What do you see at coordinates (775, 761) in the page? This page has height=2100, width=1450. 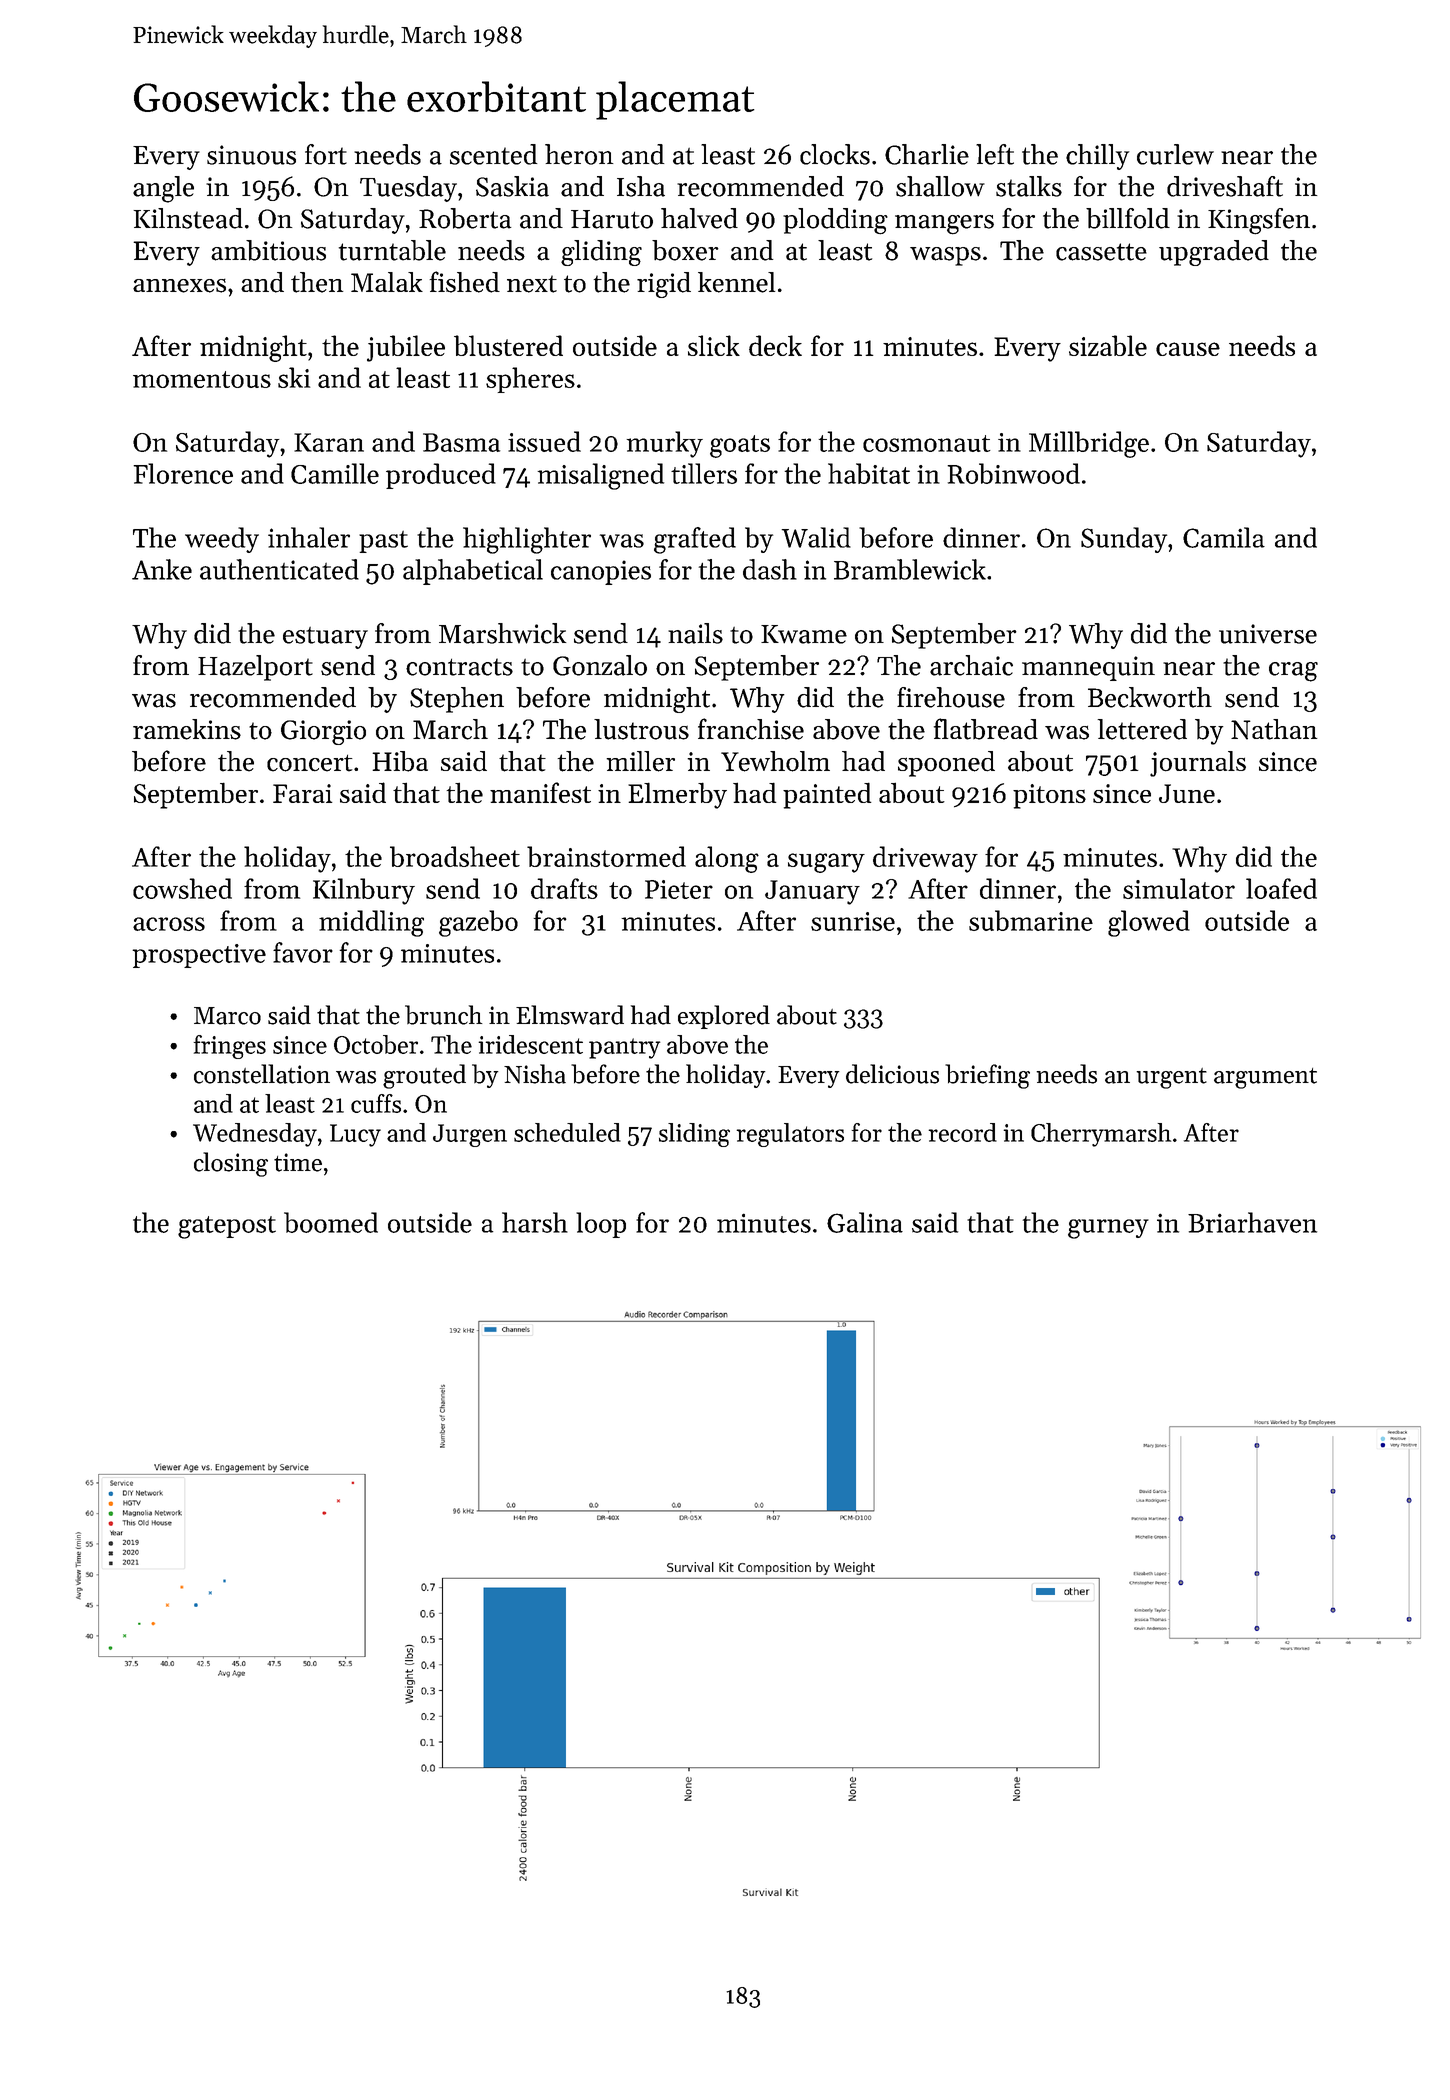 I see `Yewholm` at bounding box center [775, 761].
